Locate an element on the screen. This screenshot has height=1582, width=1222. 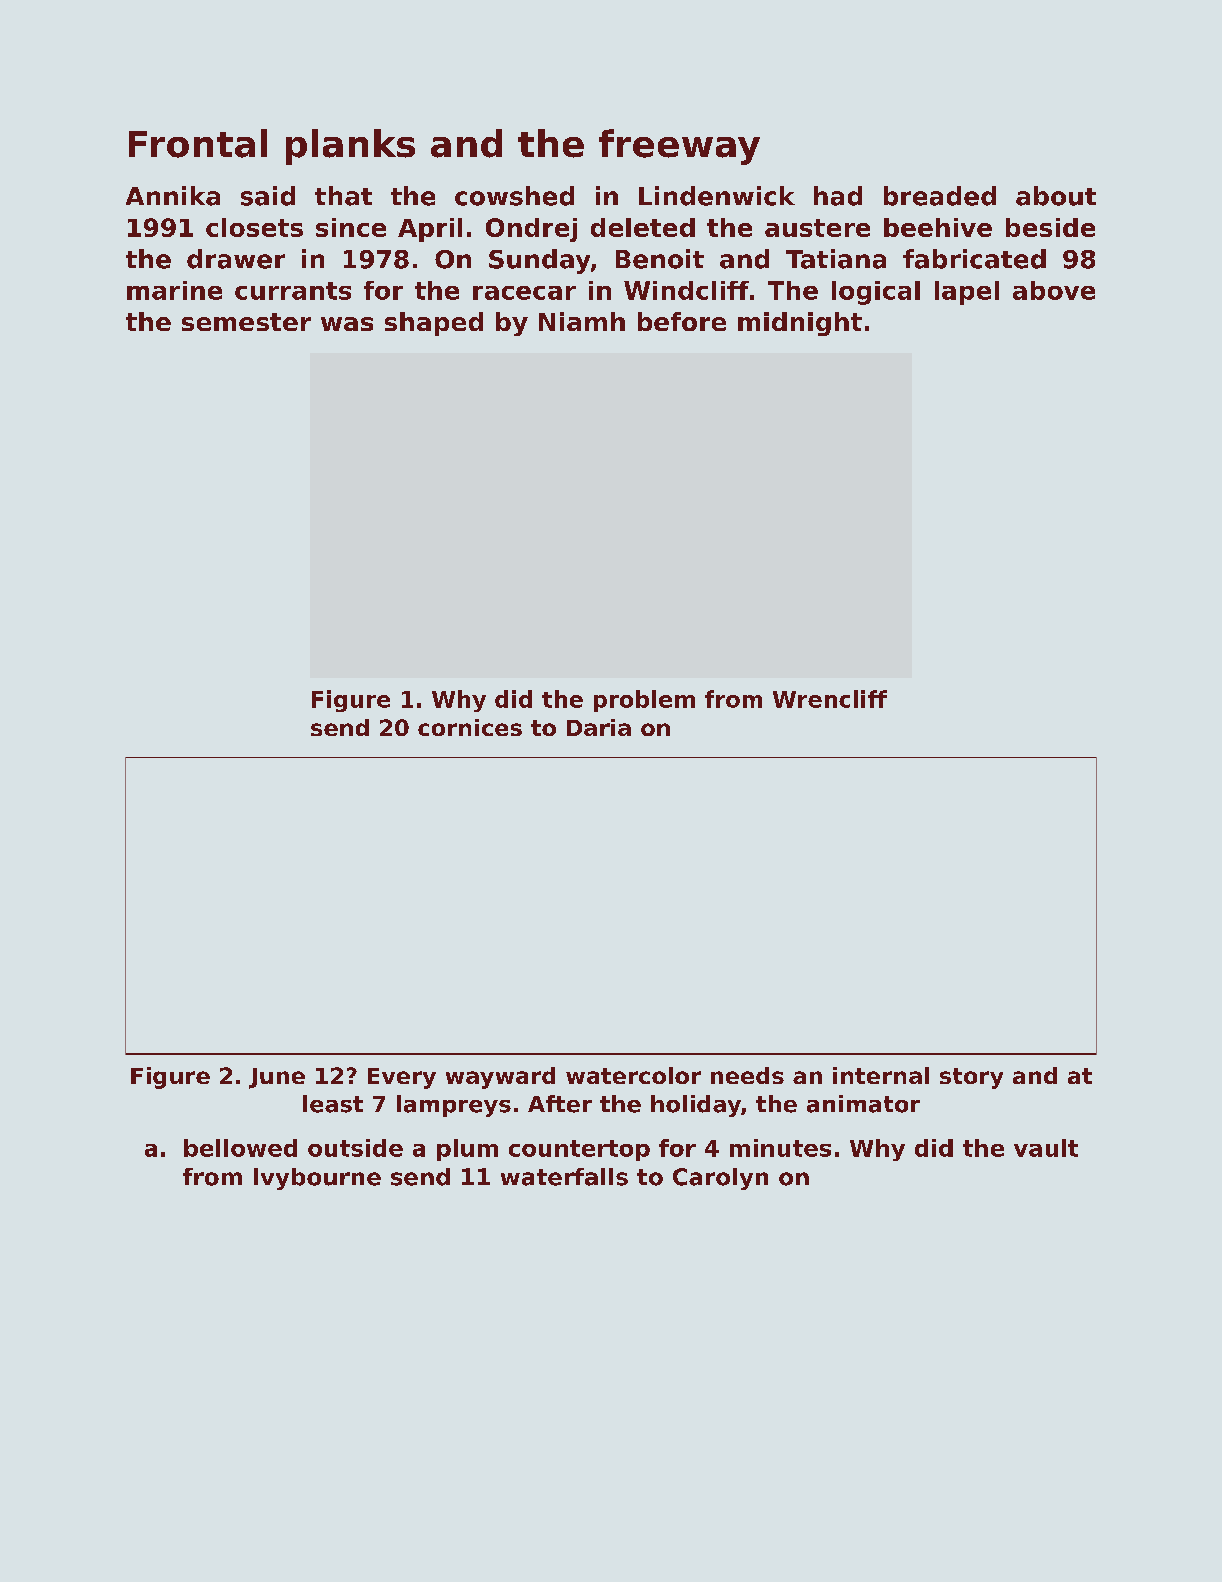
above is located at coordinates (1054, 290).
